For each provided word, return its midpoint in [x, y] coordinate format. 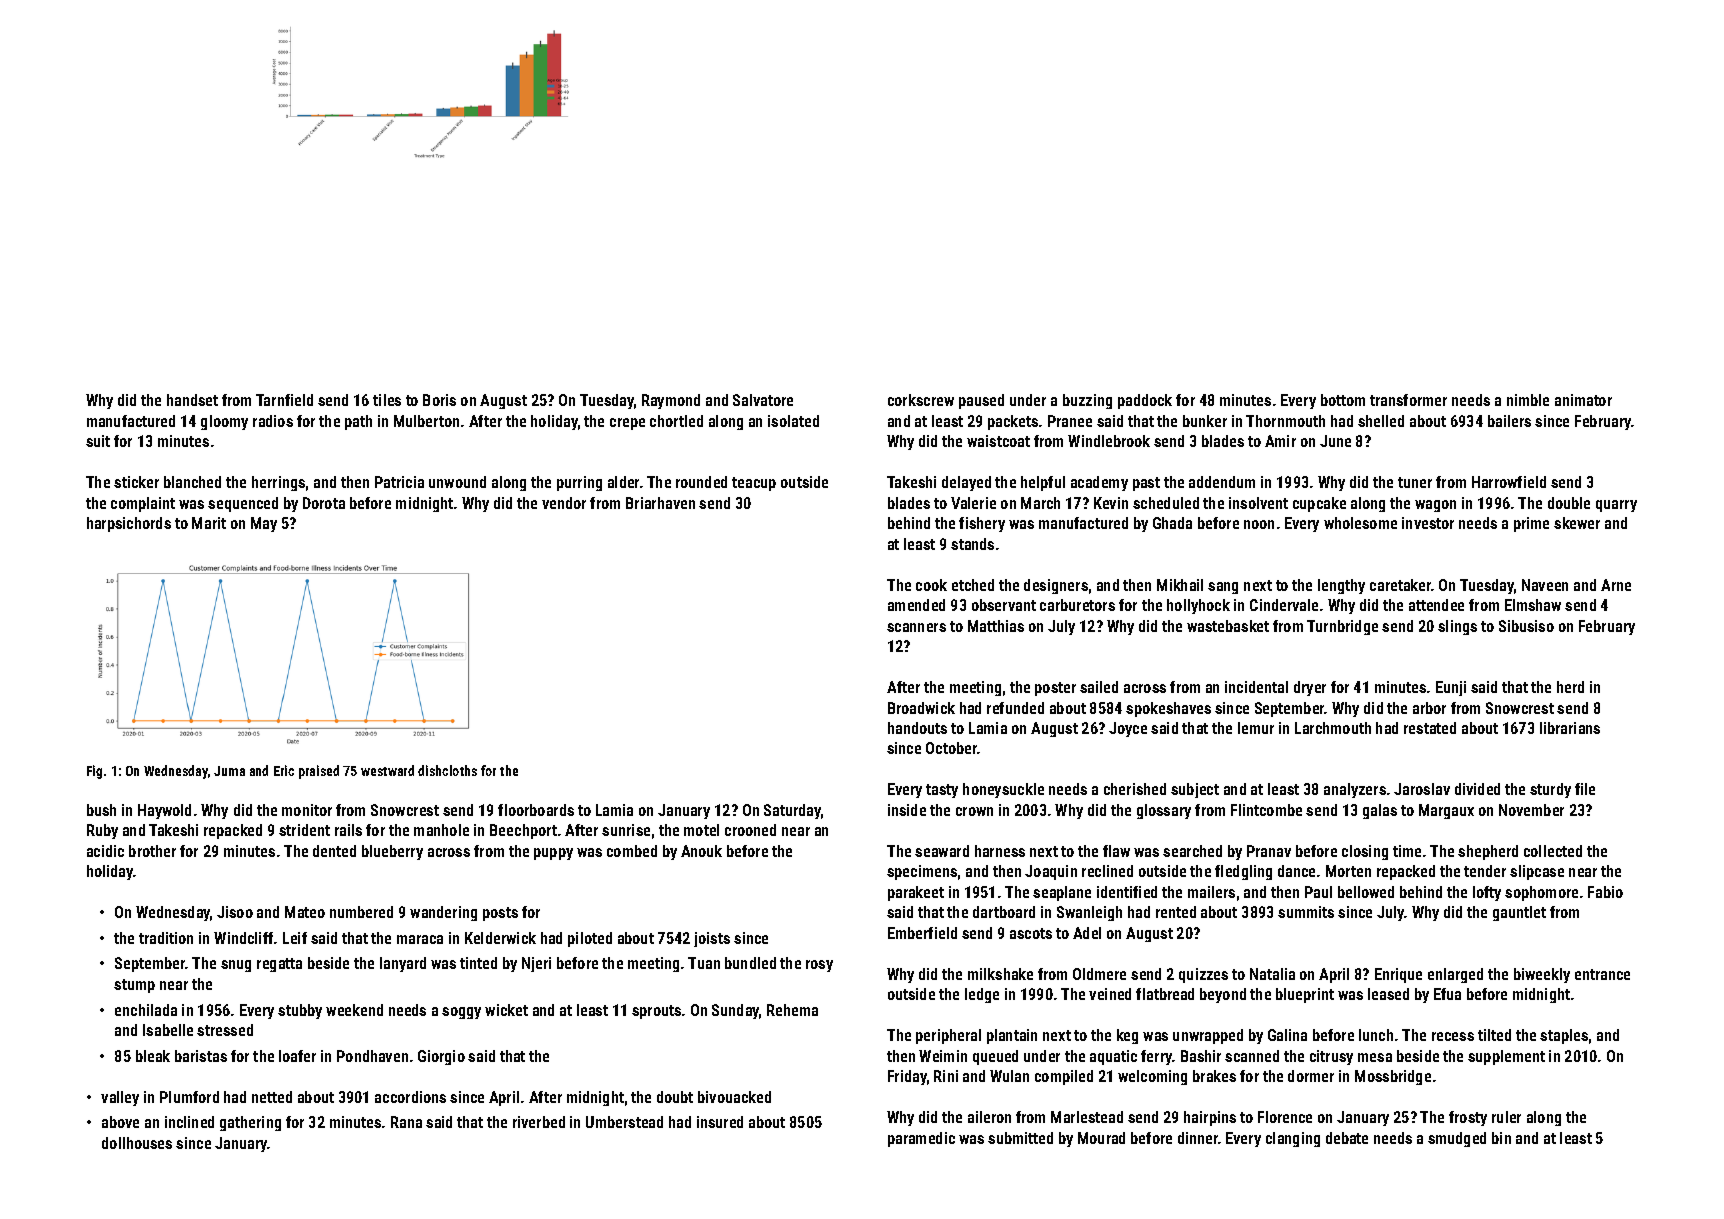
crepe [627, 424]
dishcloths [447, 770]
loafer [297, 1056]
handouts [917, 728]
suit [98, 441]
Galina [1287, 1035]
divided [1477, 789]
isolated [793, 421]
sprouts [656, 1012]
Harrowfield [1509, 482]
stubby [300, 1011]
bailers [1509, 421]
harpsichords [129, 524]
